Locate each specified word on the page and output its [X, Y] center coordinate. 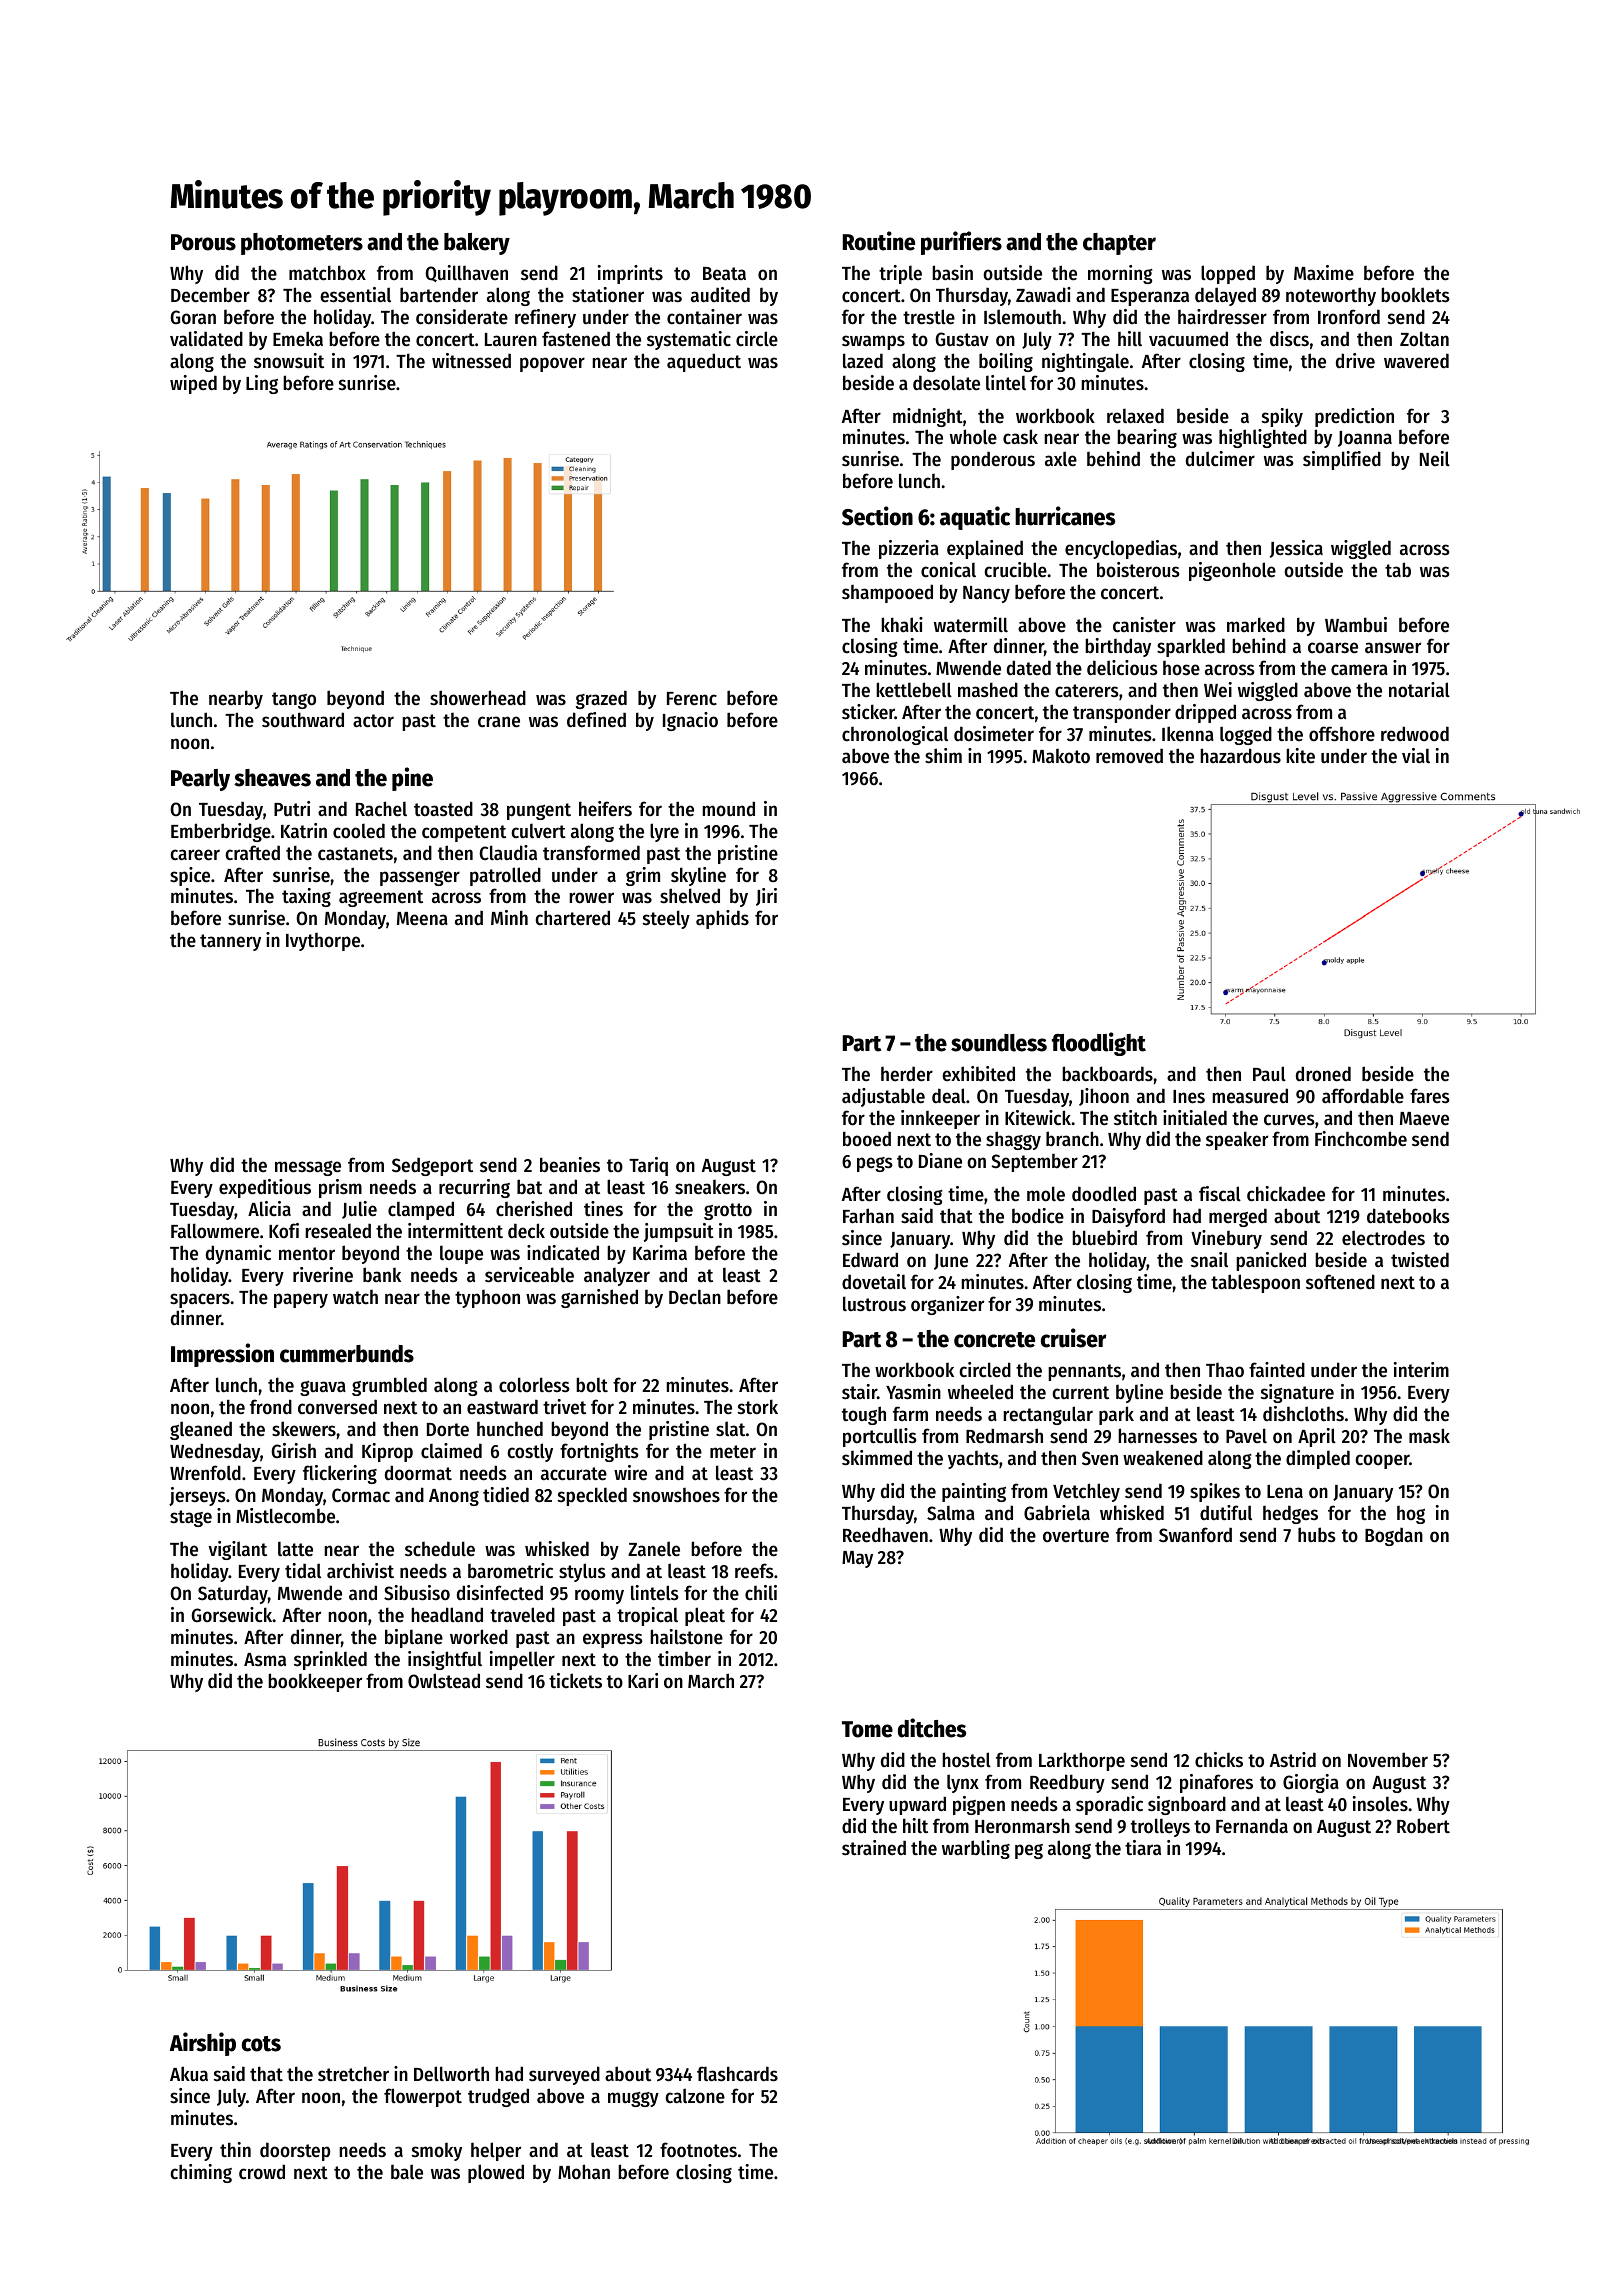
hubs [1317, 1535]
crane [499, 722]
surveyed [564, 2075]
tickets [575, 1681]
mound [728, 808]
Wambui [1356, 624]
